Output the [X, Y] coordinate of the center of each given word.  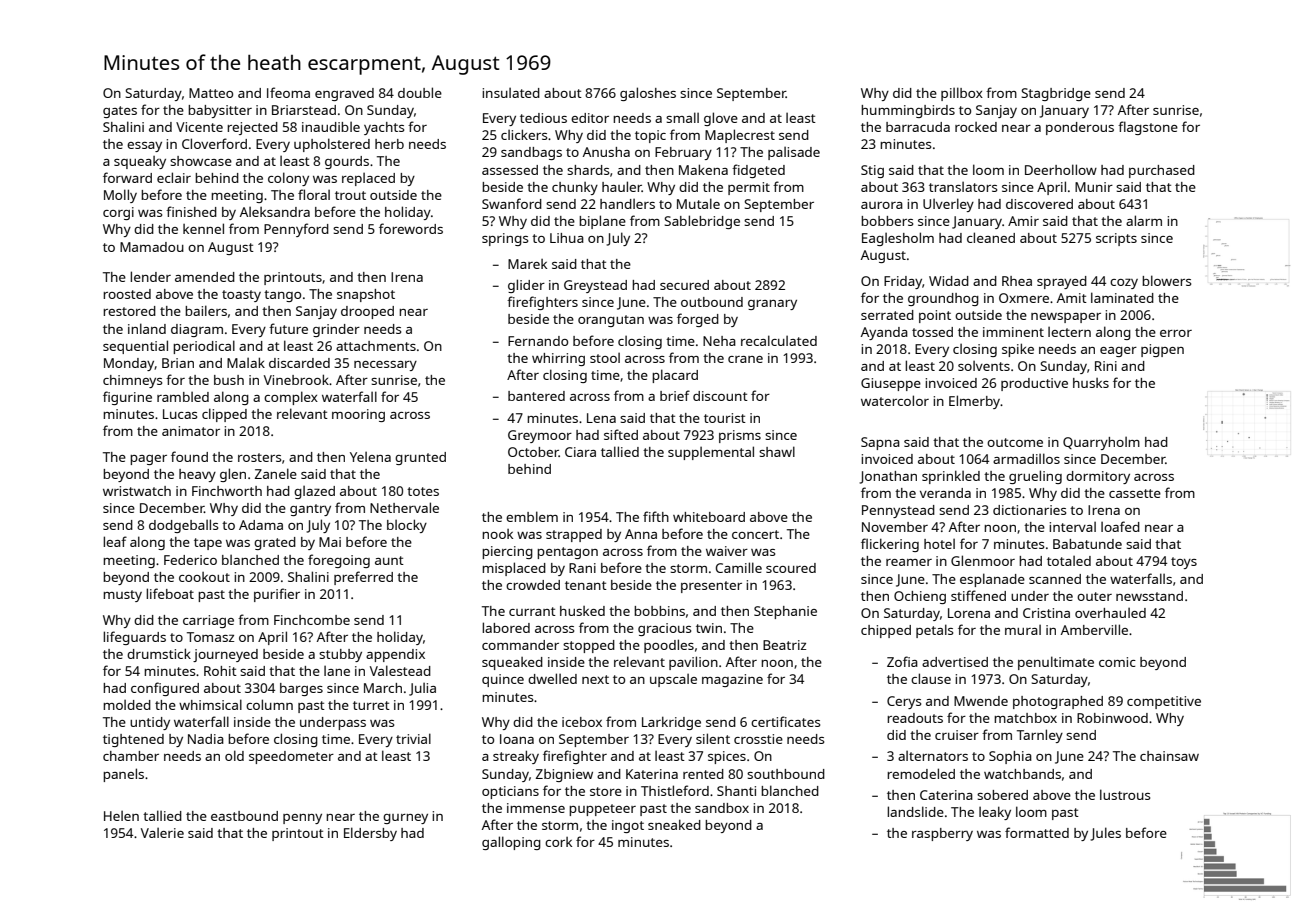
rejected [252, 128]
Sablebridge [702, 222]
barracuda [918, 127]
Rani [582, 568]
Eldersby [370, 834]
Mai [330, 542]
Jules [1105, 834]
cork [558, 842]
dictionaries [1029, 510]
